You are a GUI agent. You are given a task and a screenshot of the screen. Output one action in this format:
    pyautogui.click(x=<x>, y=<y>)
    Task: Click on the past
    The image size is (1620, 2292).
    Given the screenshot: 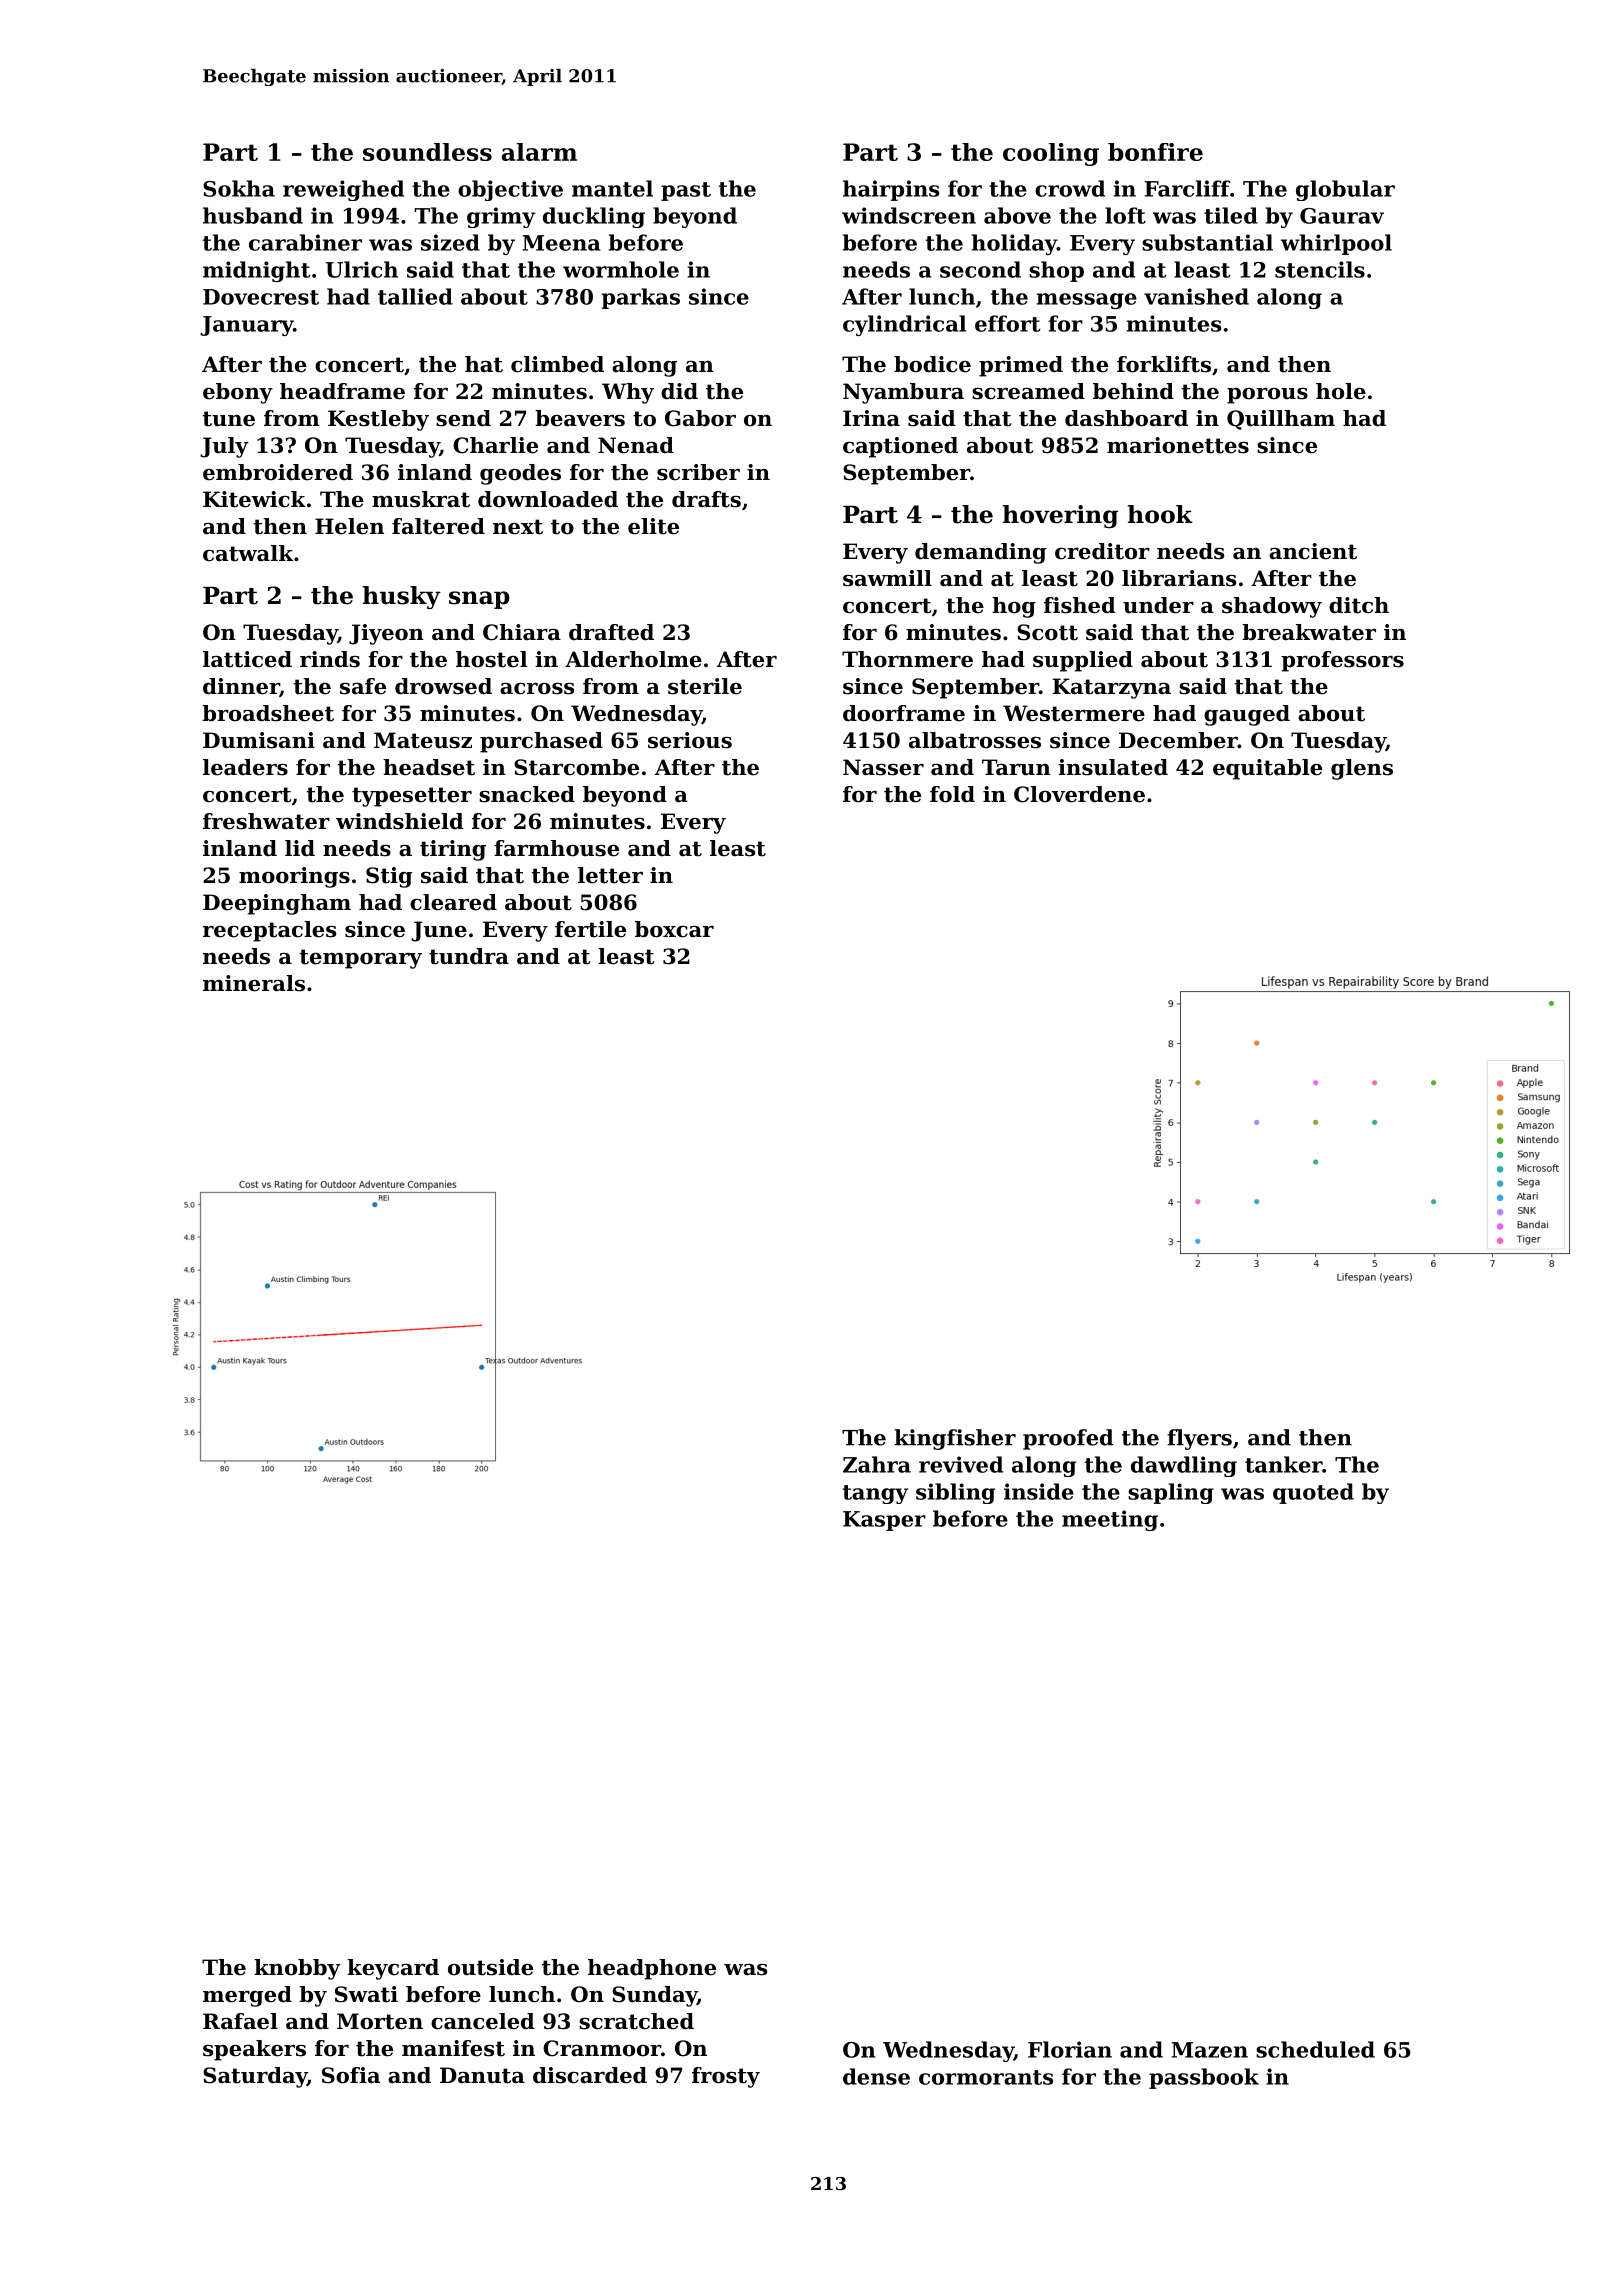 What is the action you would take?
    pyautogui.click(x=686, y=191)
